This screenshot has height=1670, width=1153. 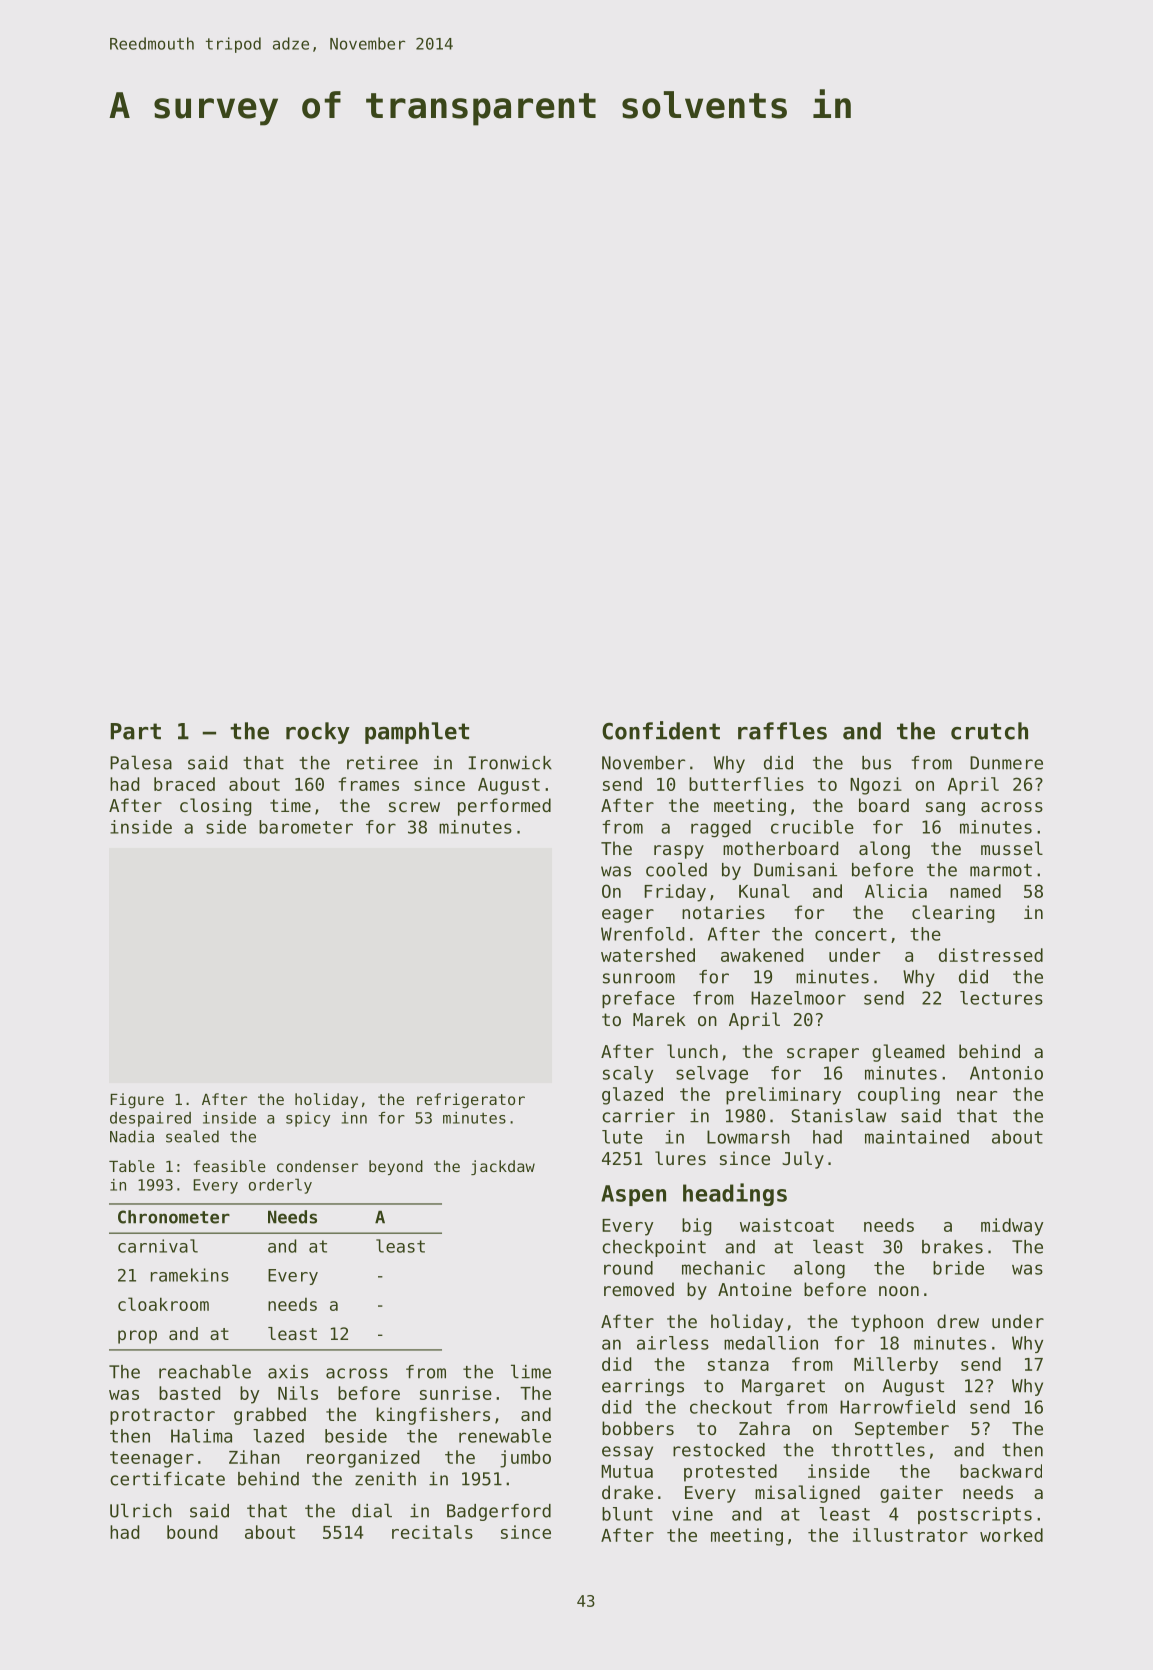 I want to click on round, so click(x=628, y=1268).
